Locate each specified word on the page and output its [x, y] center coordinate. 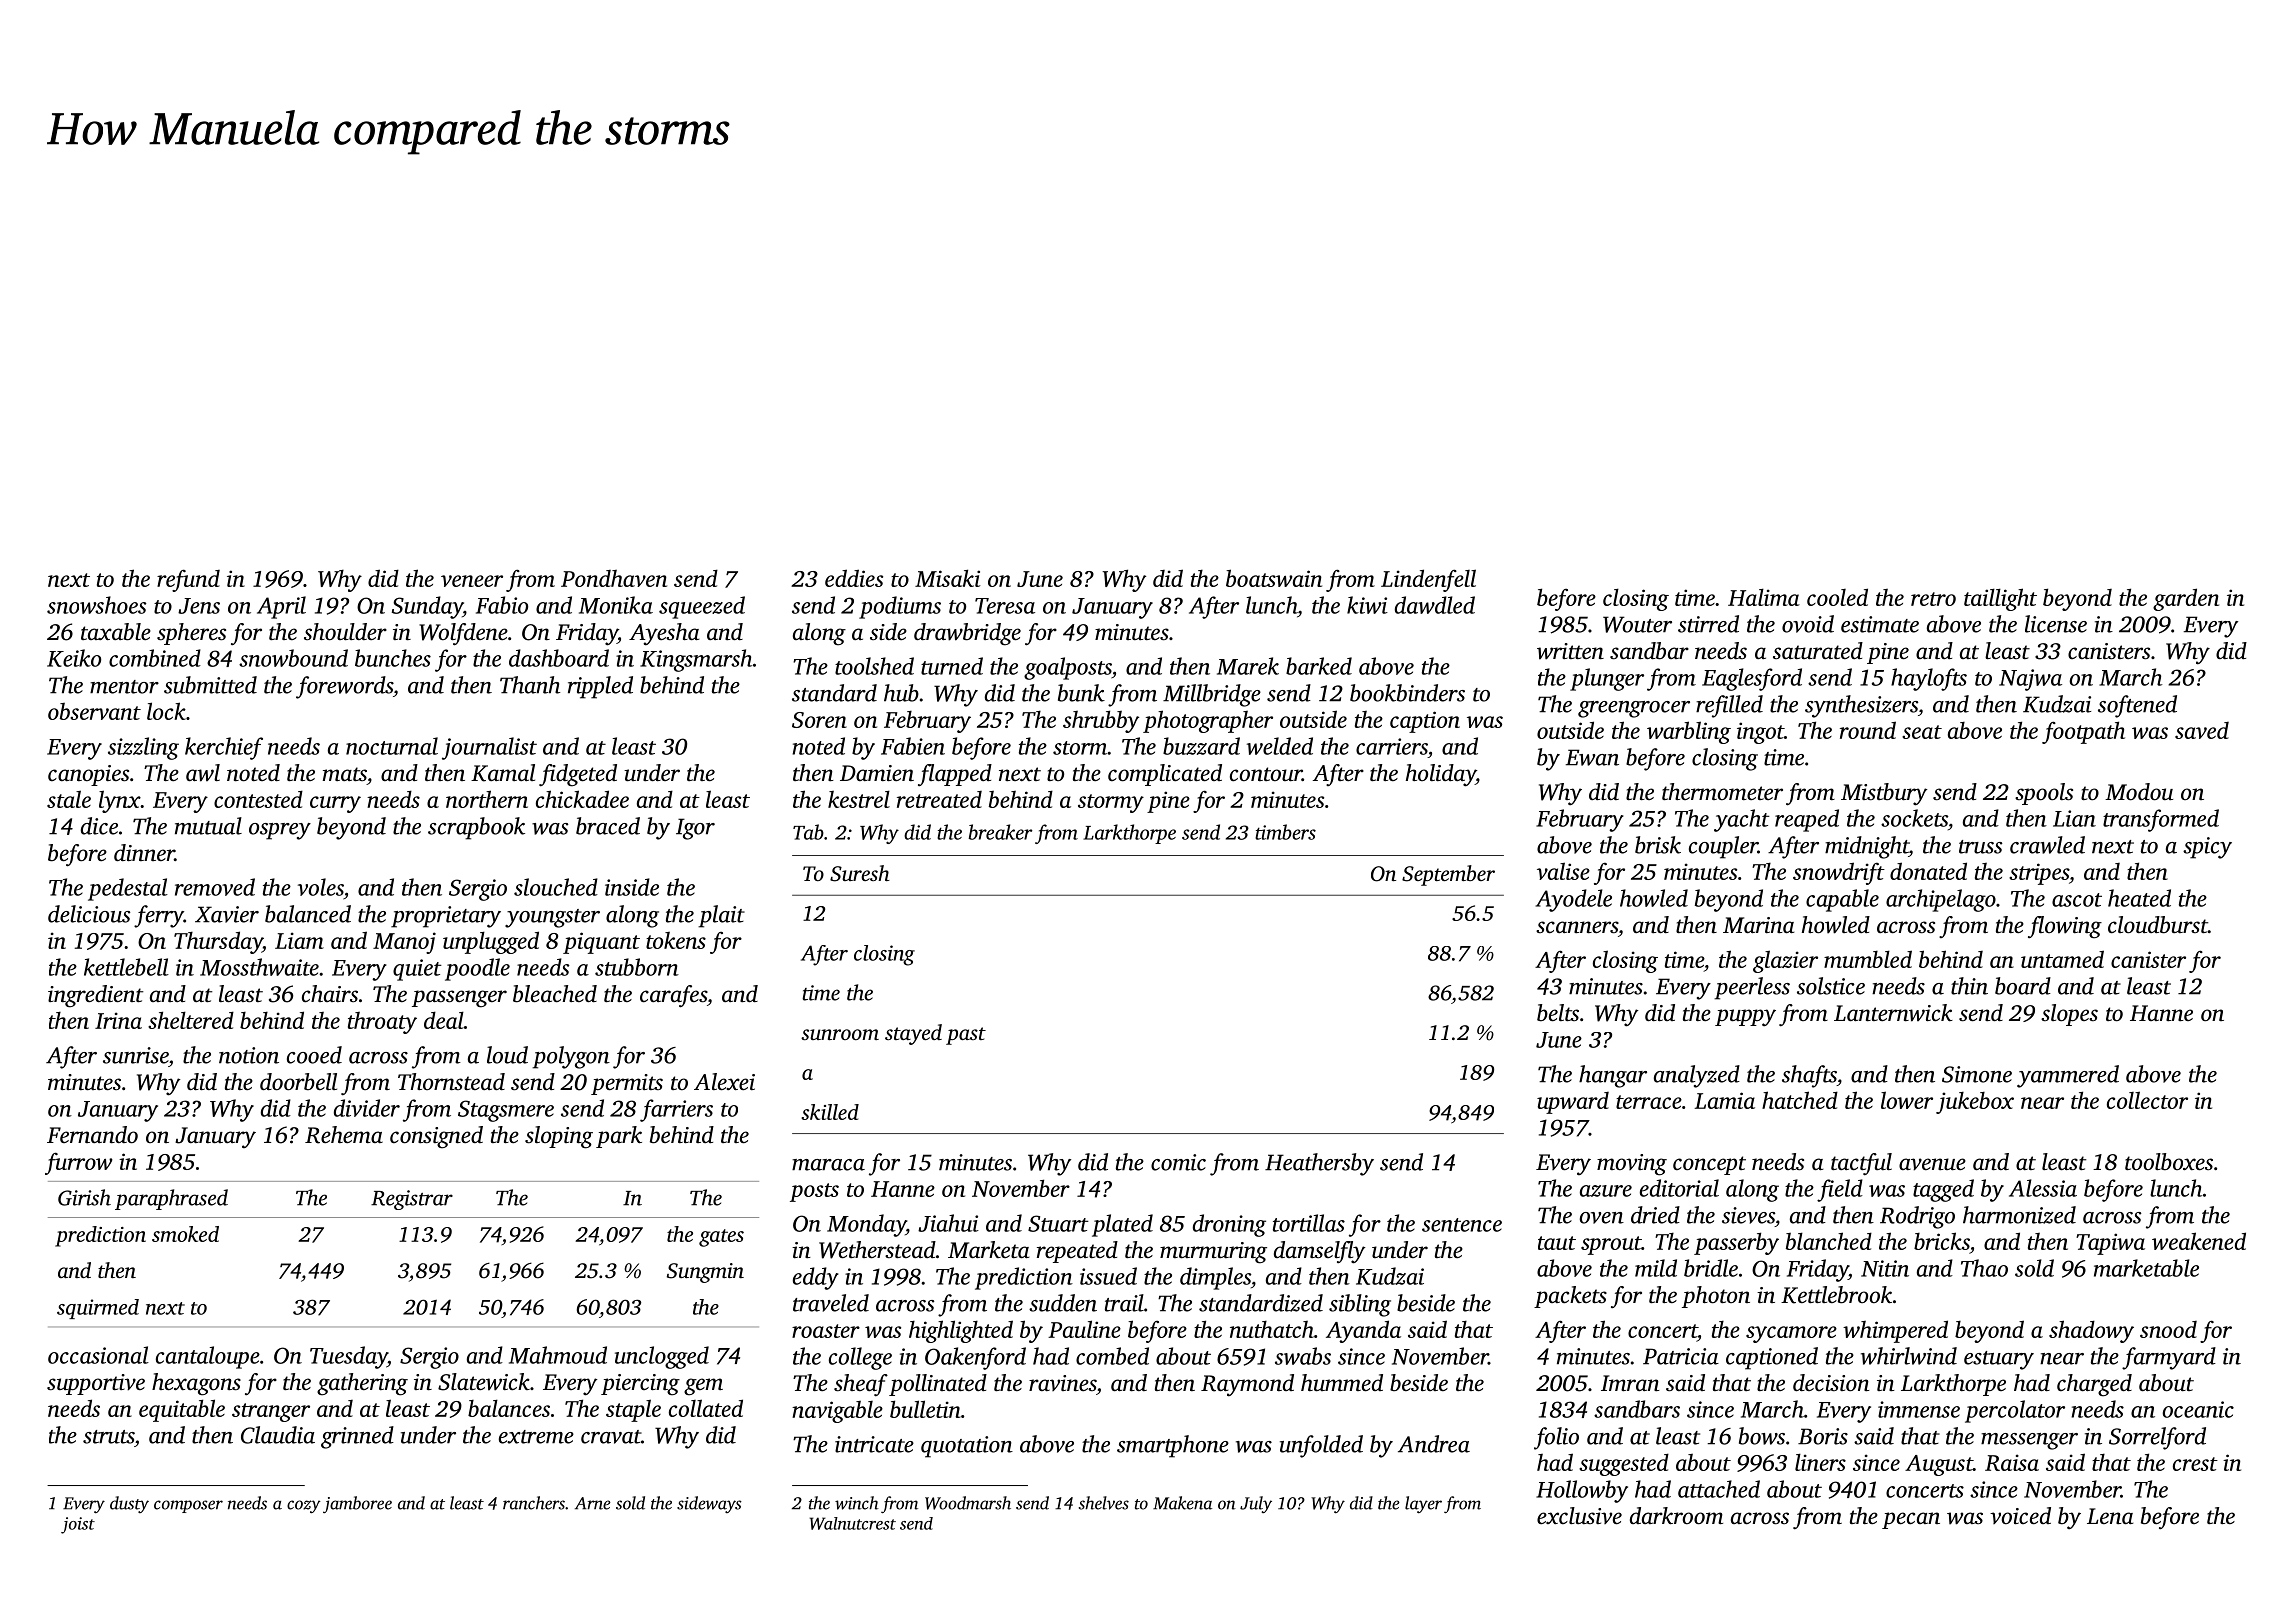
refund [188, 580]
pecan [1911, 1520]
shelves [1104, 1503]
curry [335, 804]
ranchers [534, 1503]
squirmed [98, 1309]
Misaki [948, 578]
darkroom [1676, 1516]
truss [1980, 847]
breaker [1000, 832]
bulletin [925, 1409]
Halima [1764, 597]
